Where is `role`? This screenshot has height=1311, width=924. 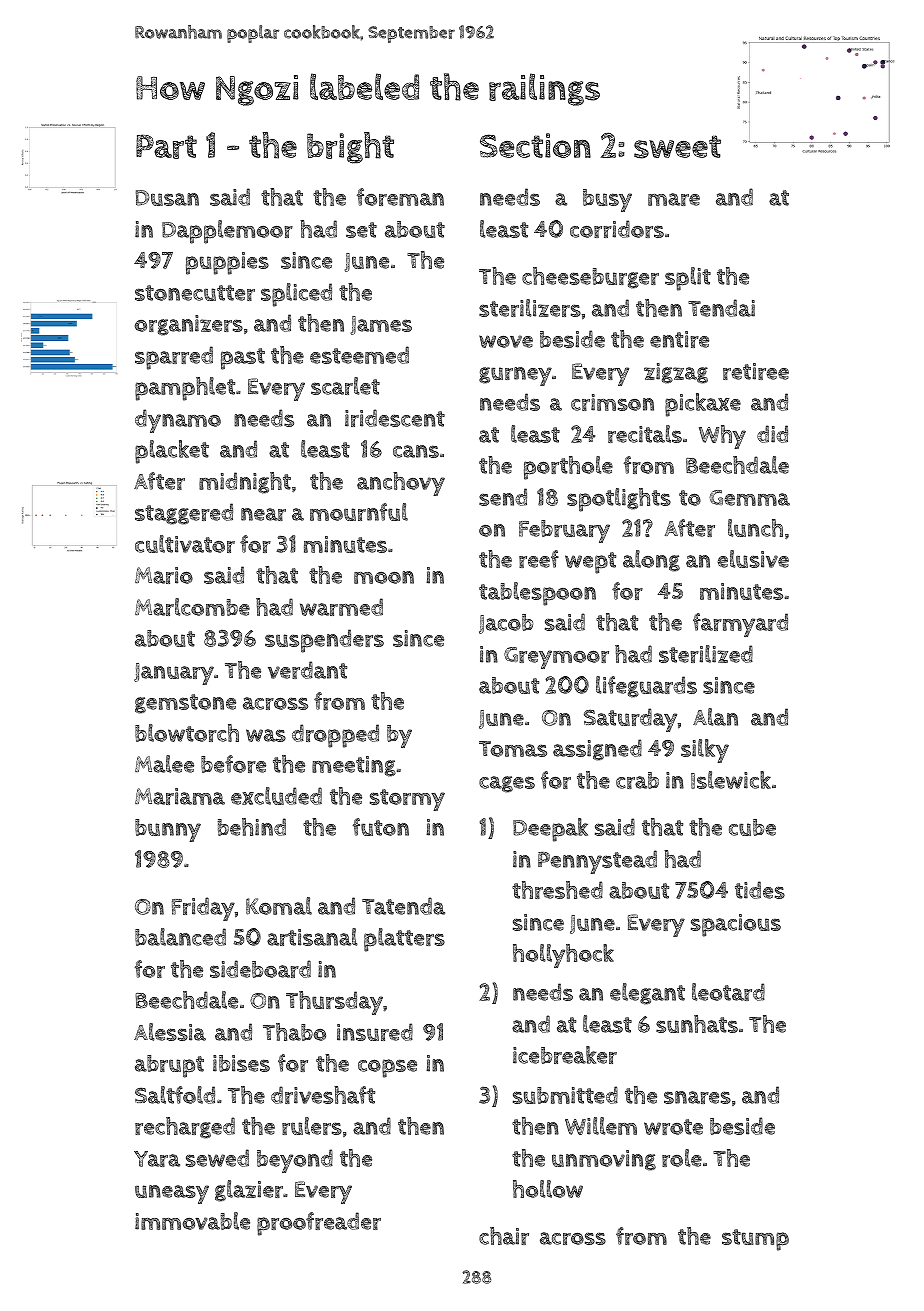 role is located at coordinates (682, 1158).
